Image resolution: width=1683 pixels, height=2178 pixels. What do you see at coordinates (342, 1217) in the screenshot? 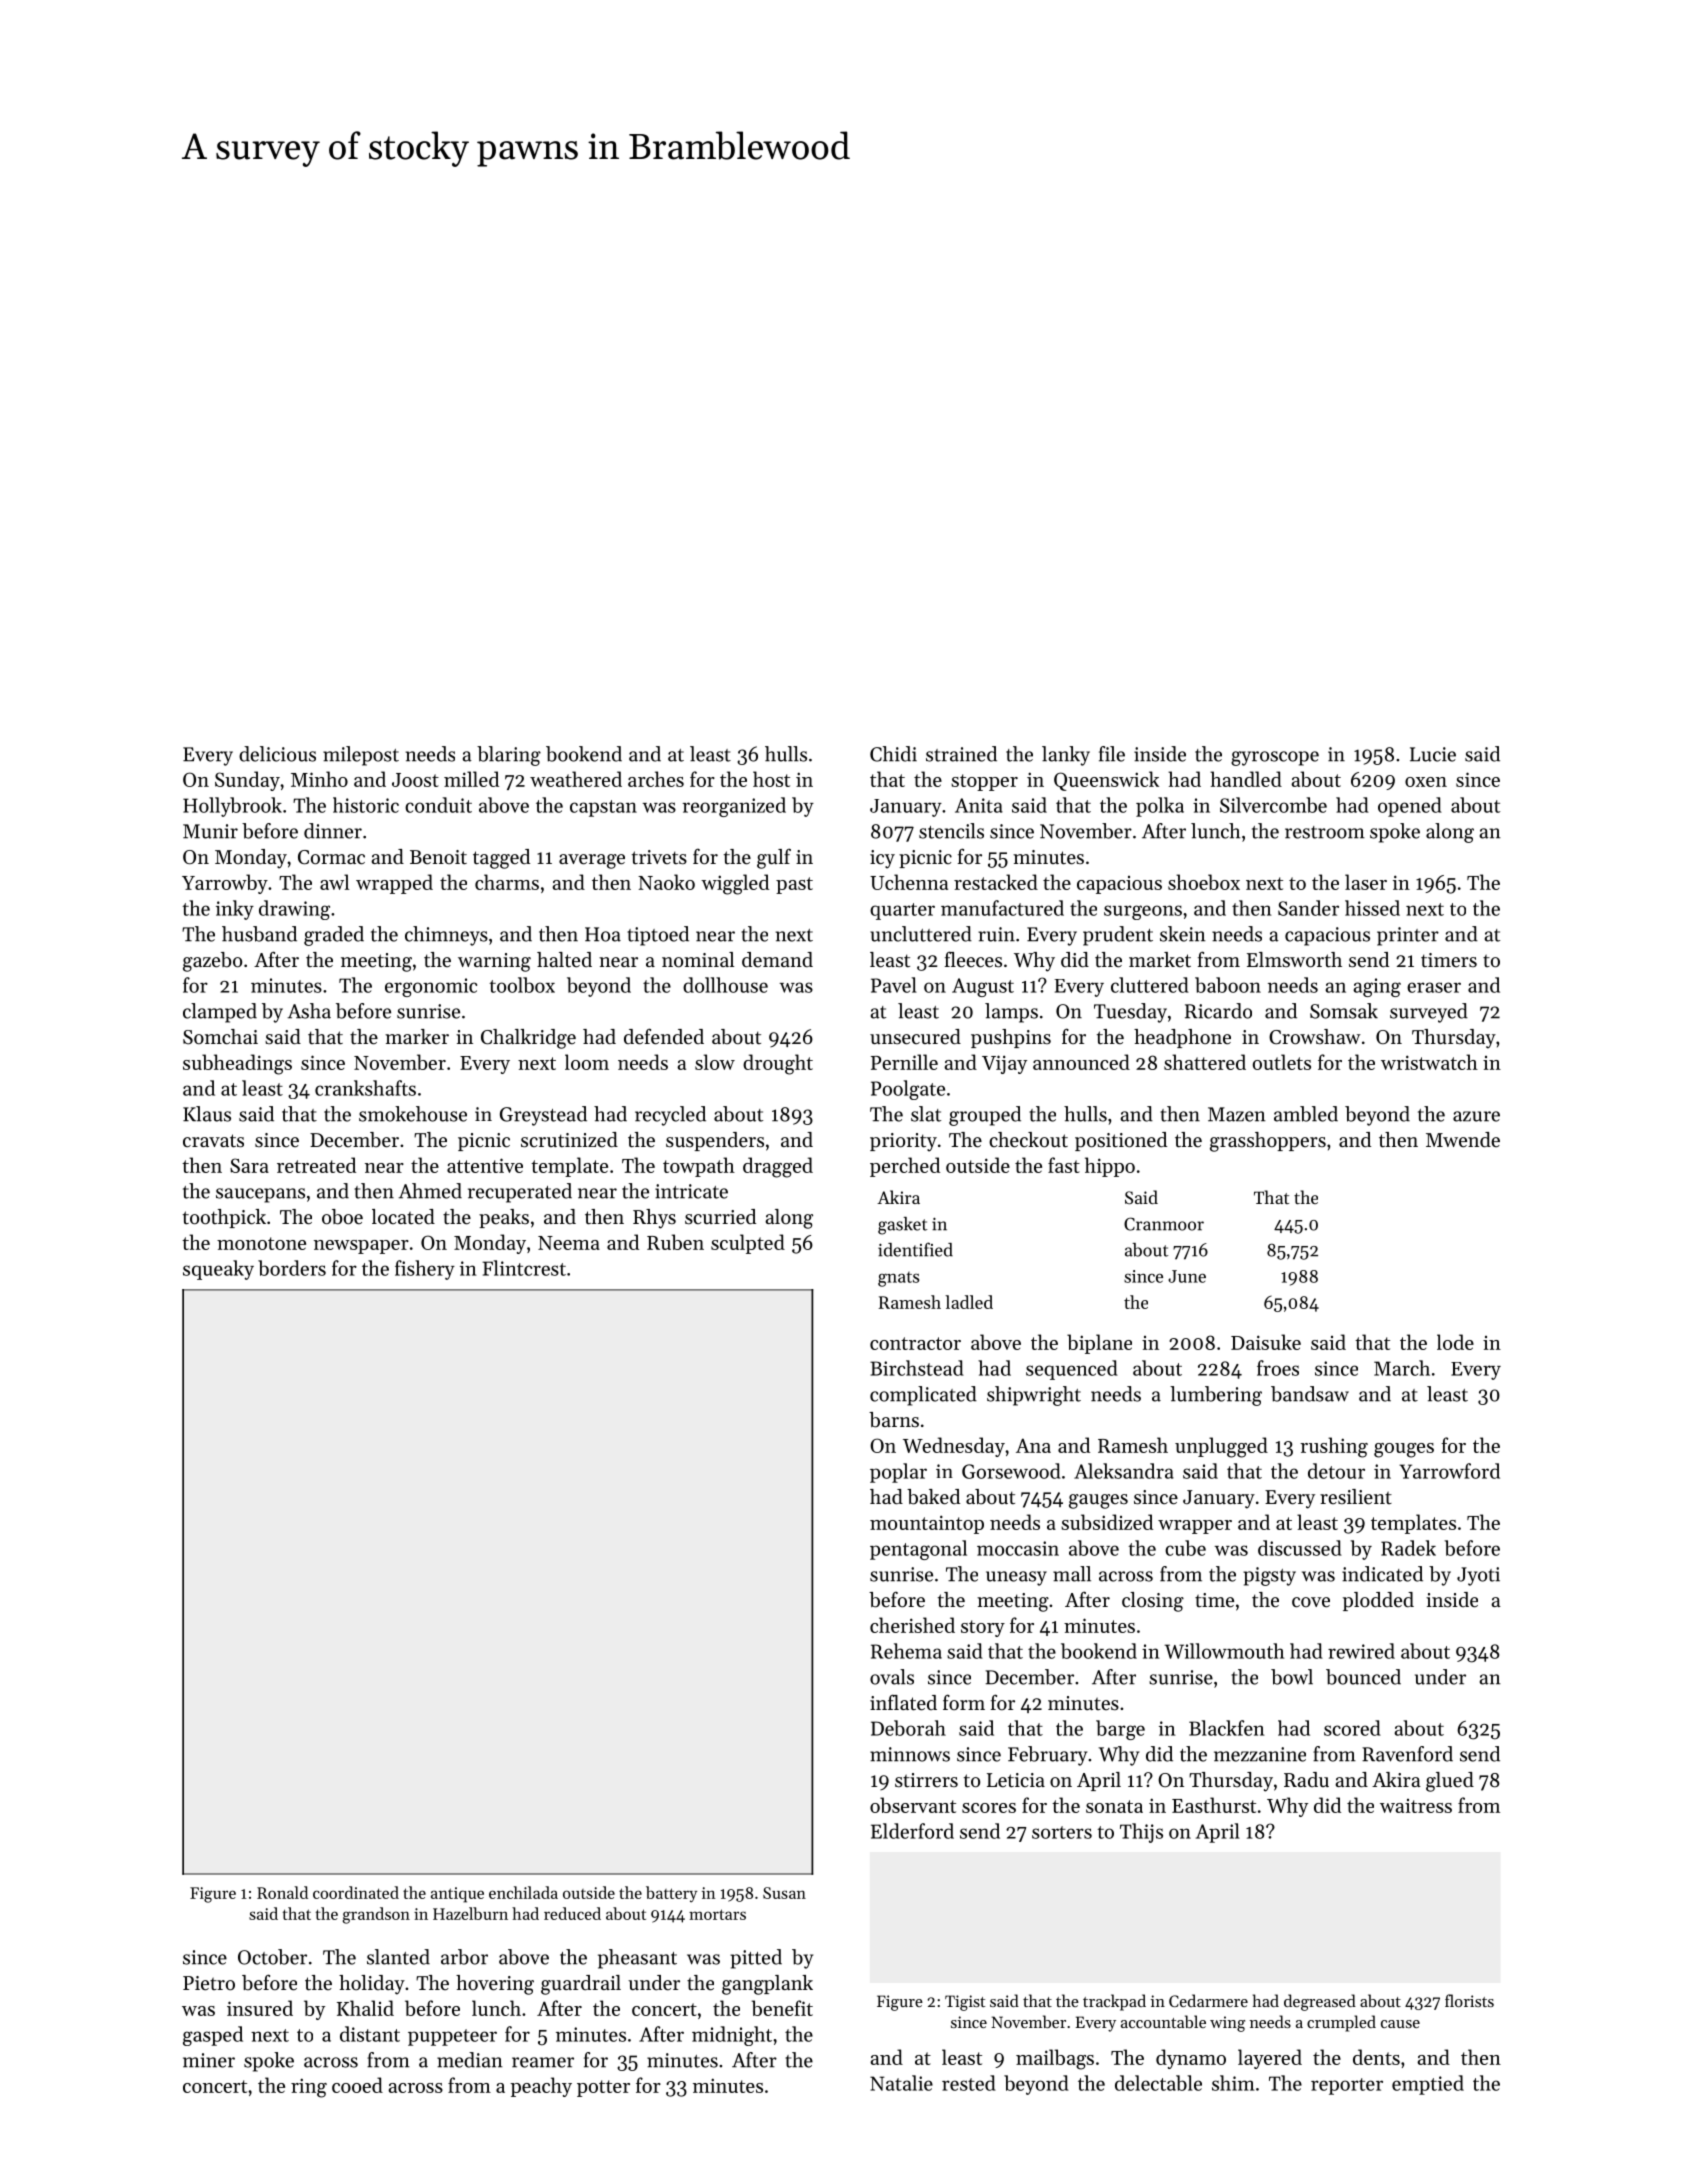
I see `oboe` at bounding box center [342, 1217].
